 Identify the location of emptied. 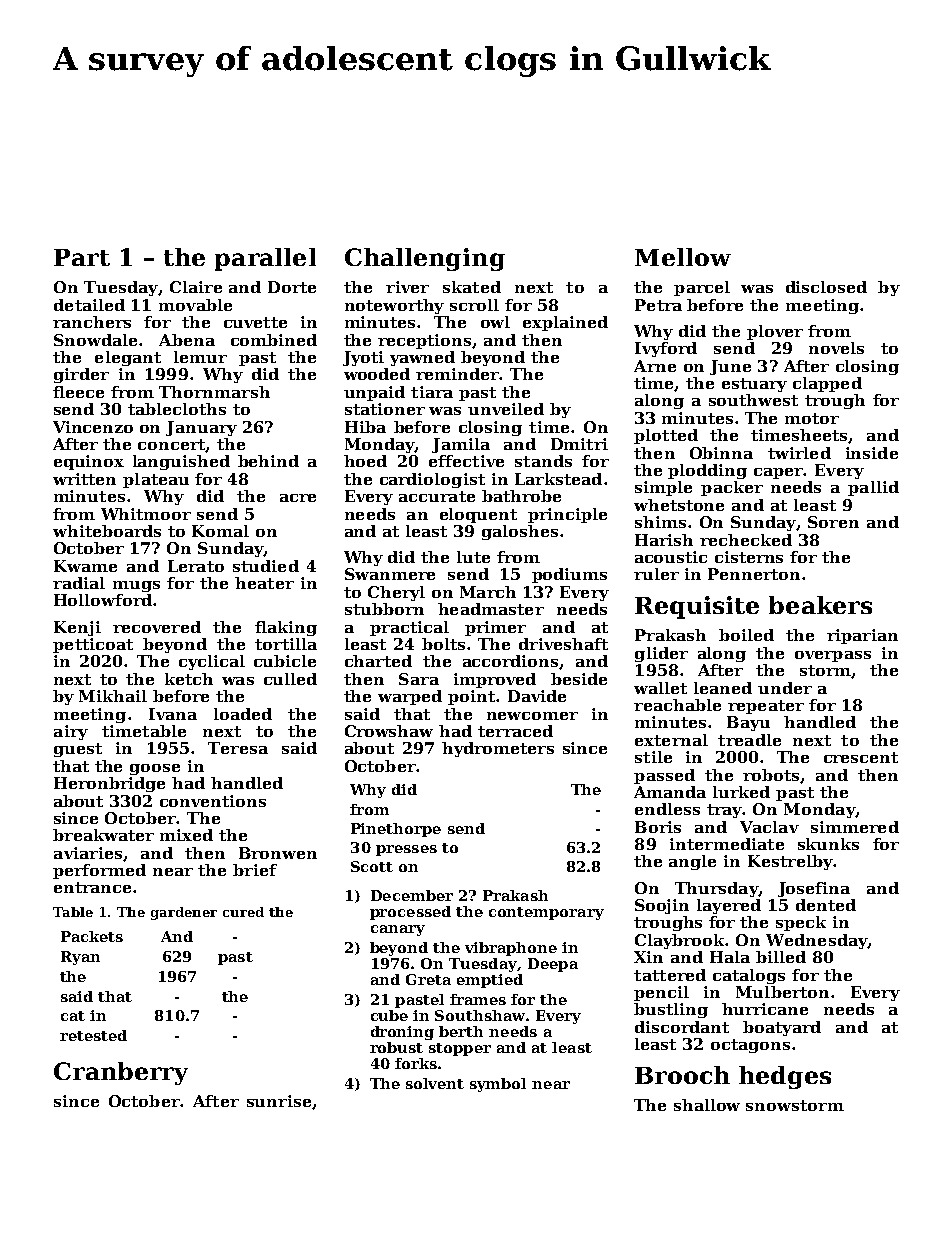
(490, 981).
